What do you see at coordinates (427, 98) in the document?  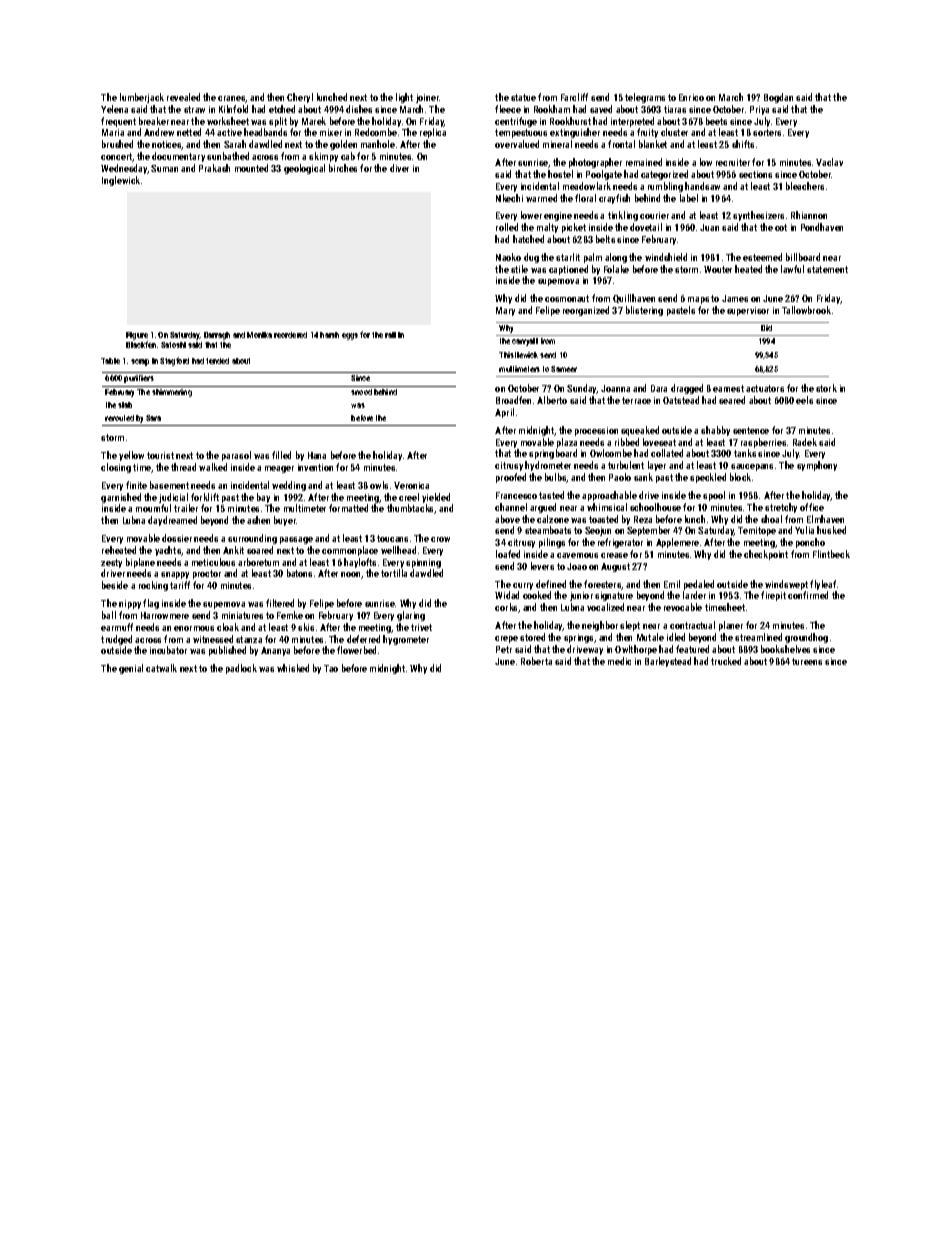 I see `joiner` at bounding box center [427, 98].
